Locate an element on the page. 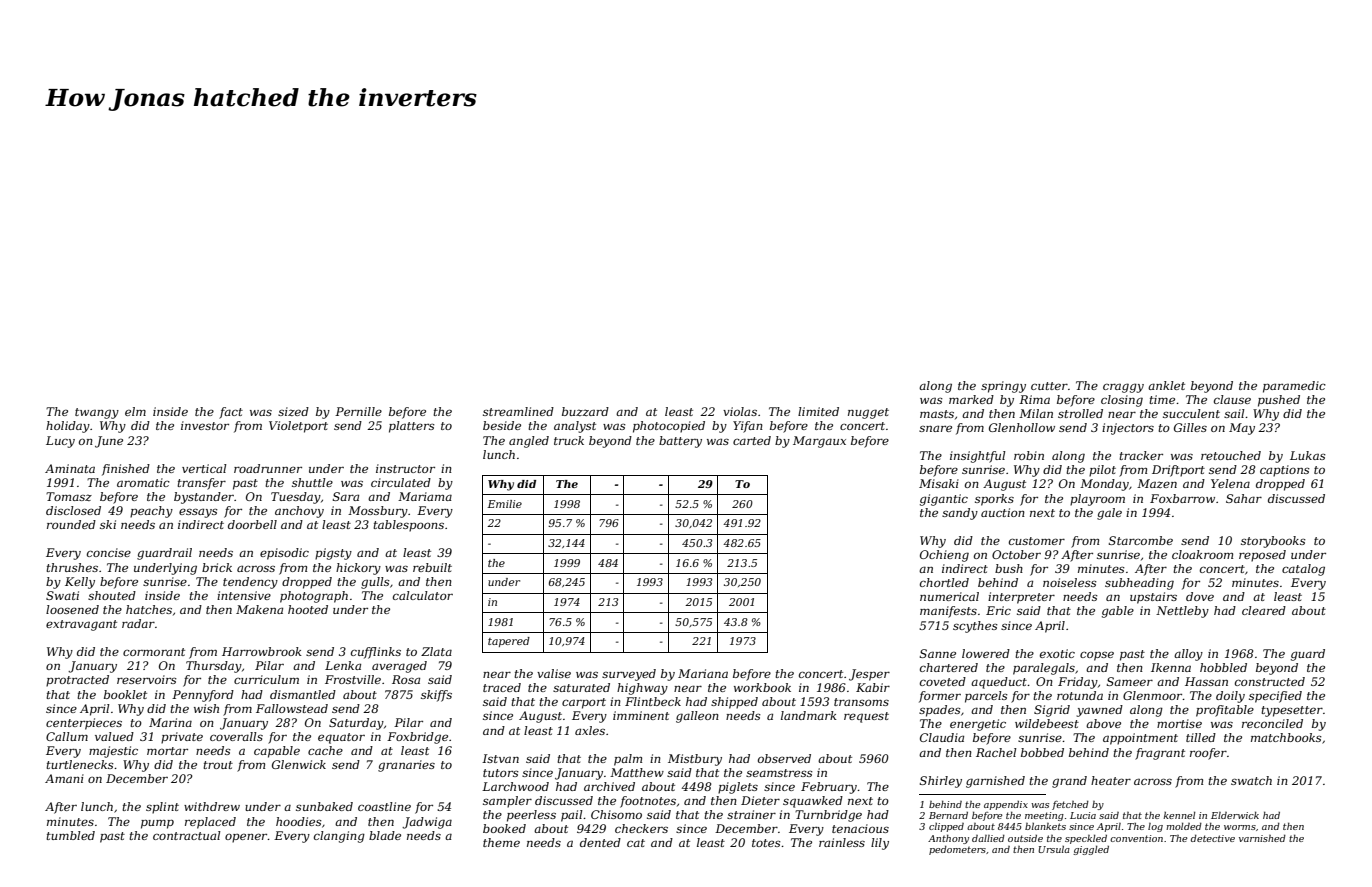 This document has width=1372, height=887. Pernille is located at coordinates (358, 411).
